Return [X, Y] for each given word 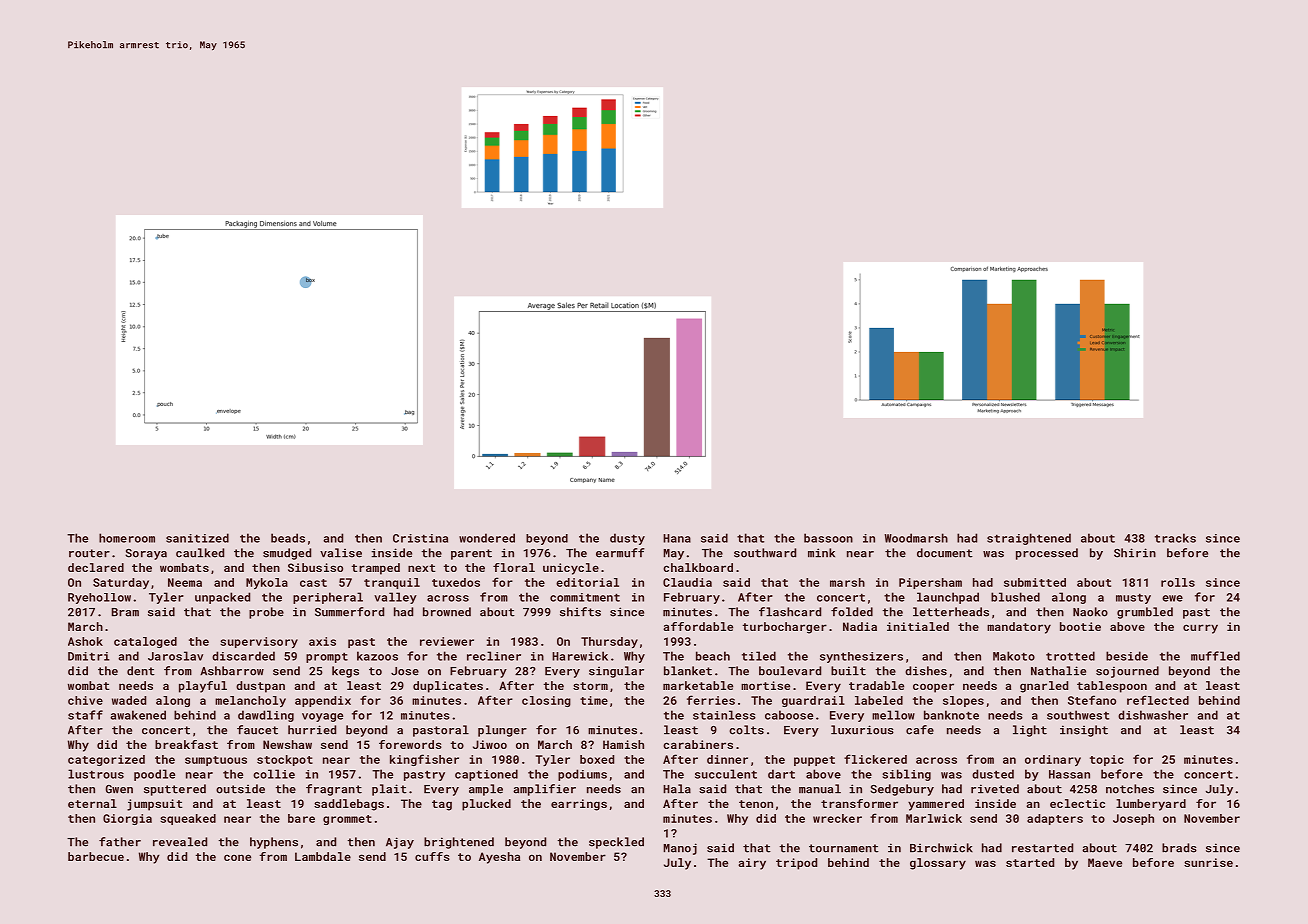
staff [85, 715]
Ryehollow [99, 598]
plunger [502, 731]
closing [546, 701]
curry [1200, 629]
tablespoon [1112, 687]
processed [1047, 554]
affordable [698, 626]
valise [341, 553]
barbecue [96, 856]
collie [274, 774]
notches [1130, 789]
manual [820, 789]
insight [1084, 731]
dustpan [260, 687]
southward [765, 553]
